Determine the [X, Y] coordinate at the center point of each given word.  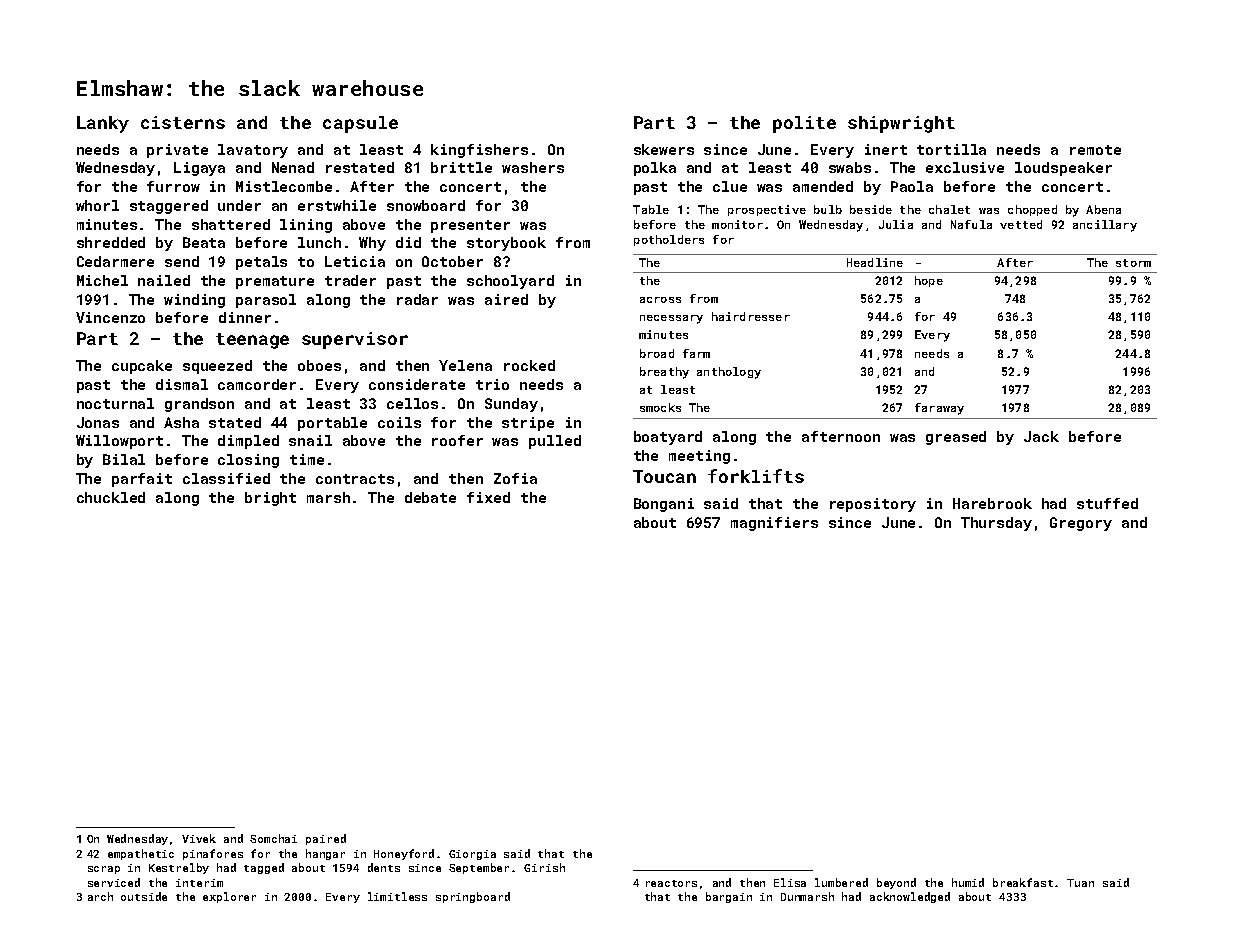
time [307, 459]
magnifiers [774, 524]
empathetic [141, 854]
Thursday [996, 524]
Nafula [971, 224]
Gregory [1081, 524]
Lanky [103, 124]
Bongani [664, 505]
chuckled [111, 497]
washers [533, 167]
